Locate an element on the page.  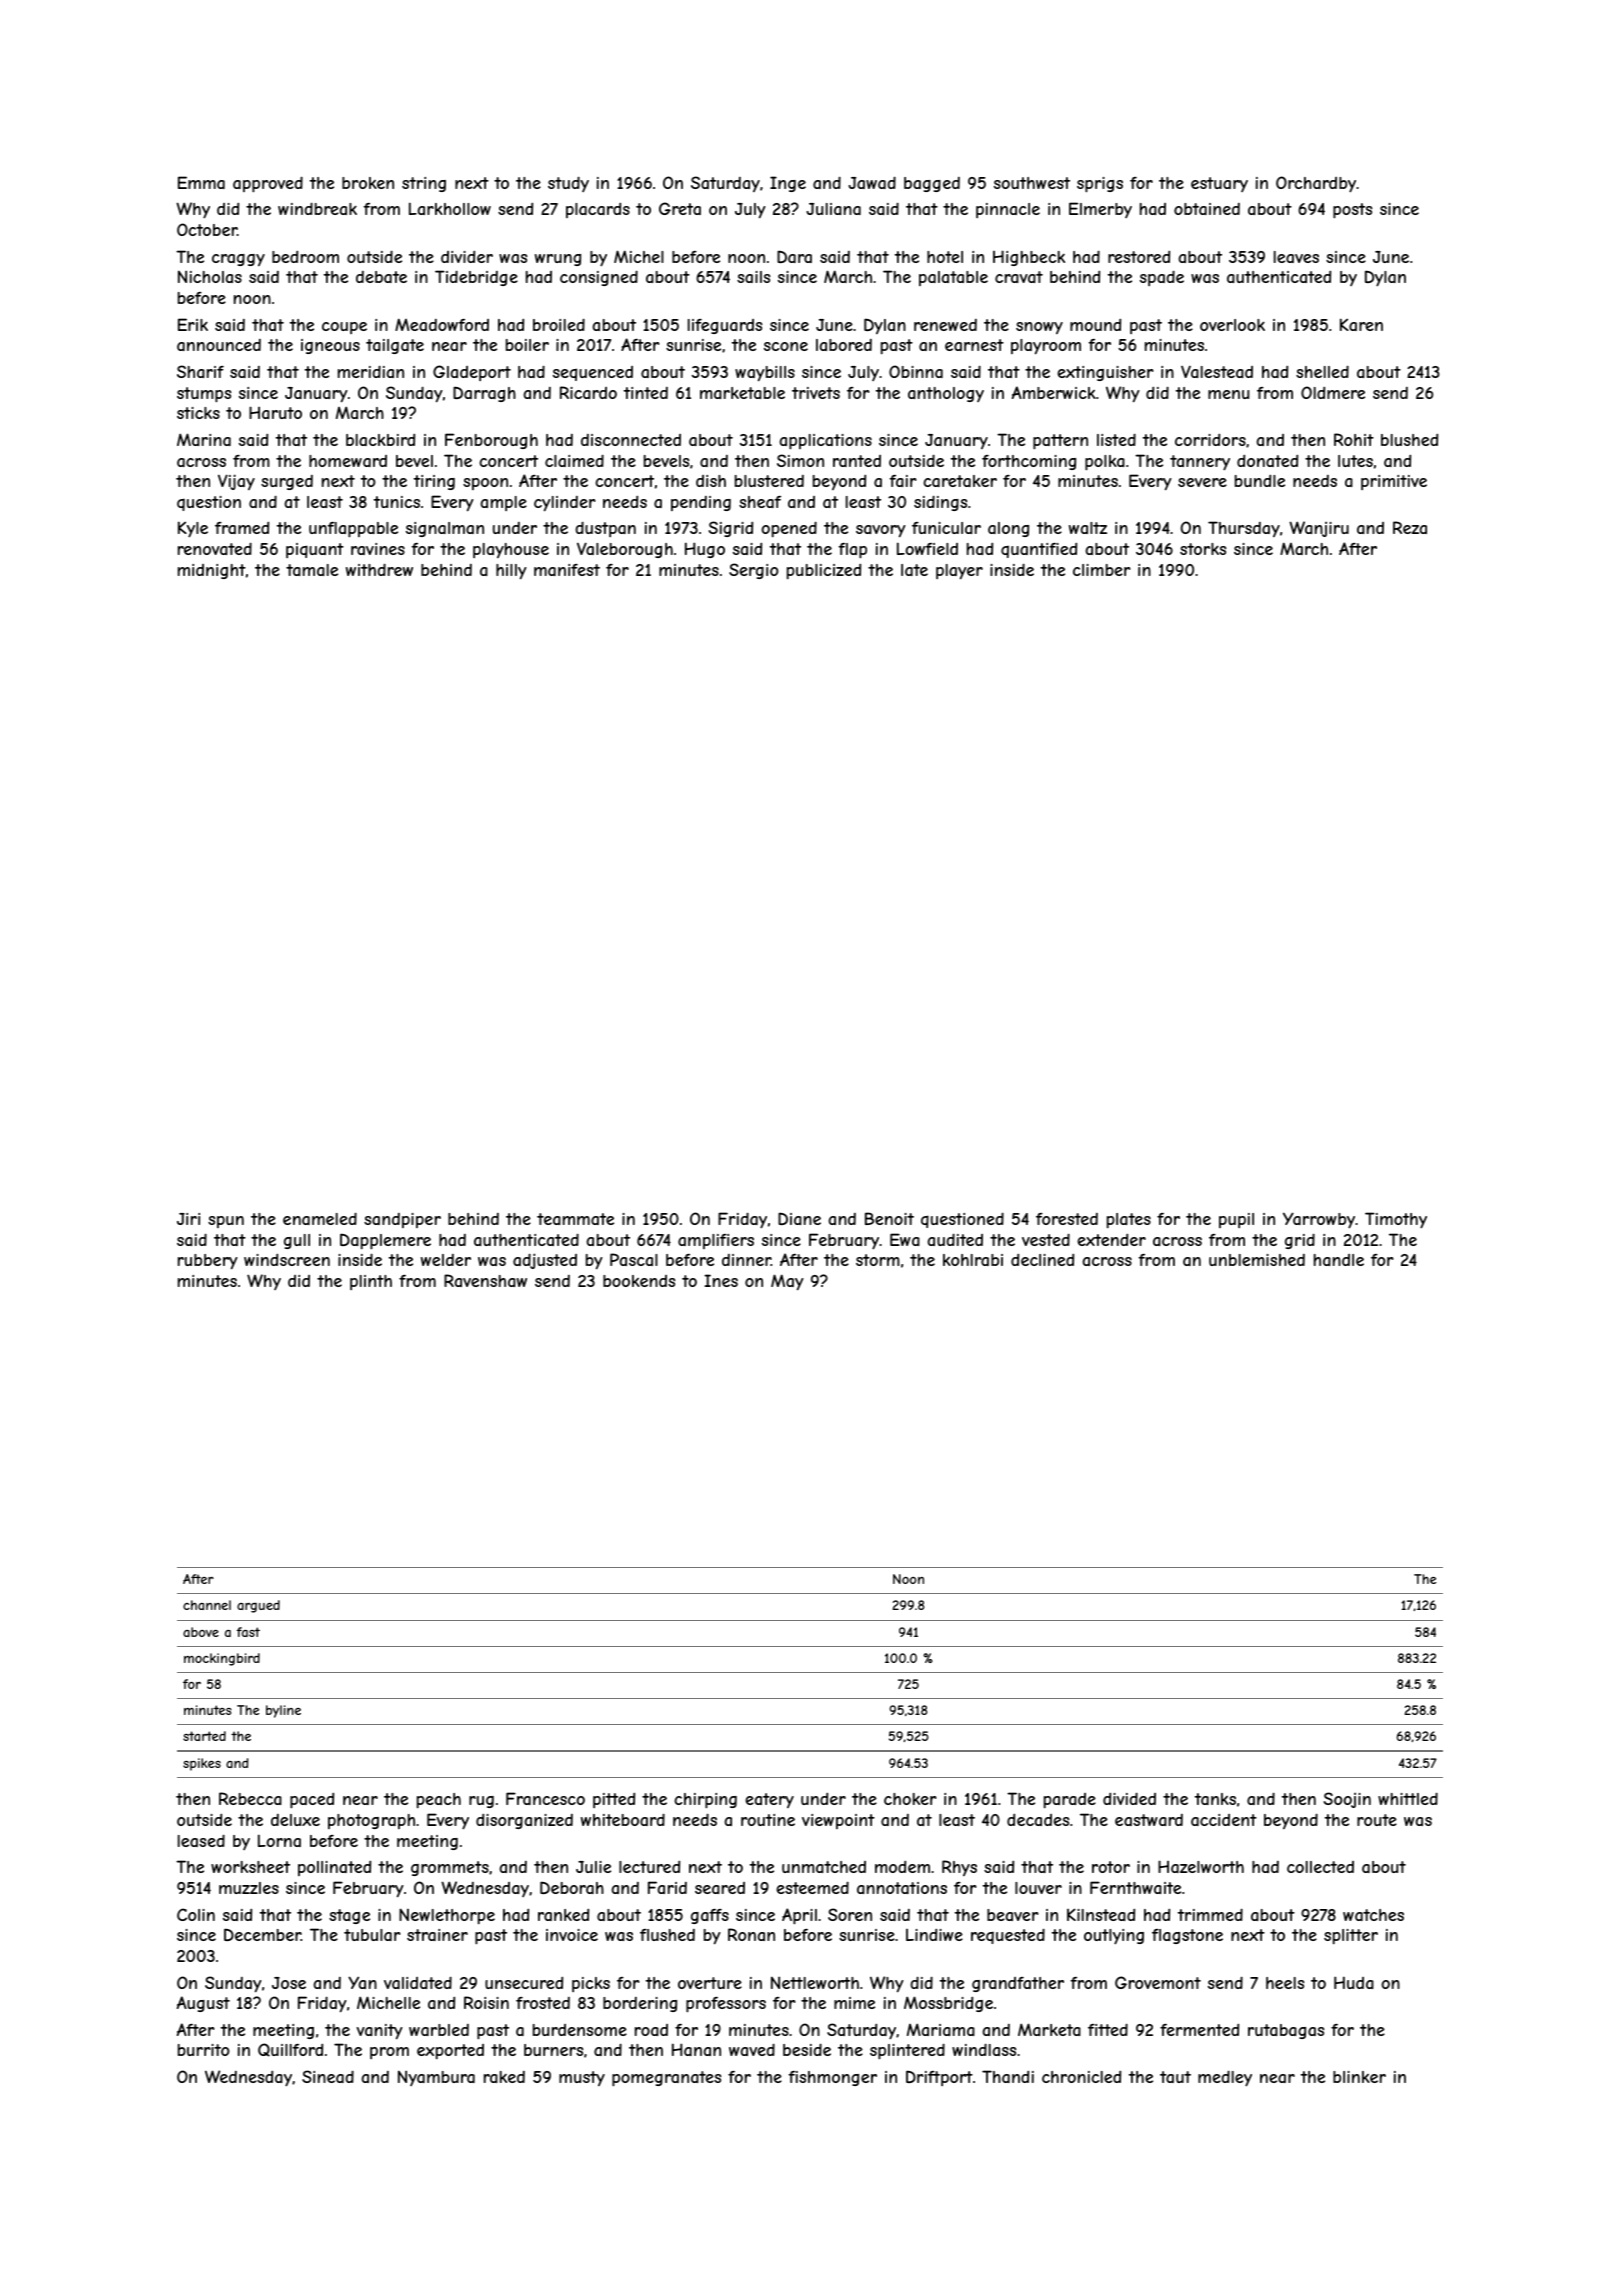
enameled is located at coordinates (320, 1218).
